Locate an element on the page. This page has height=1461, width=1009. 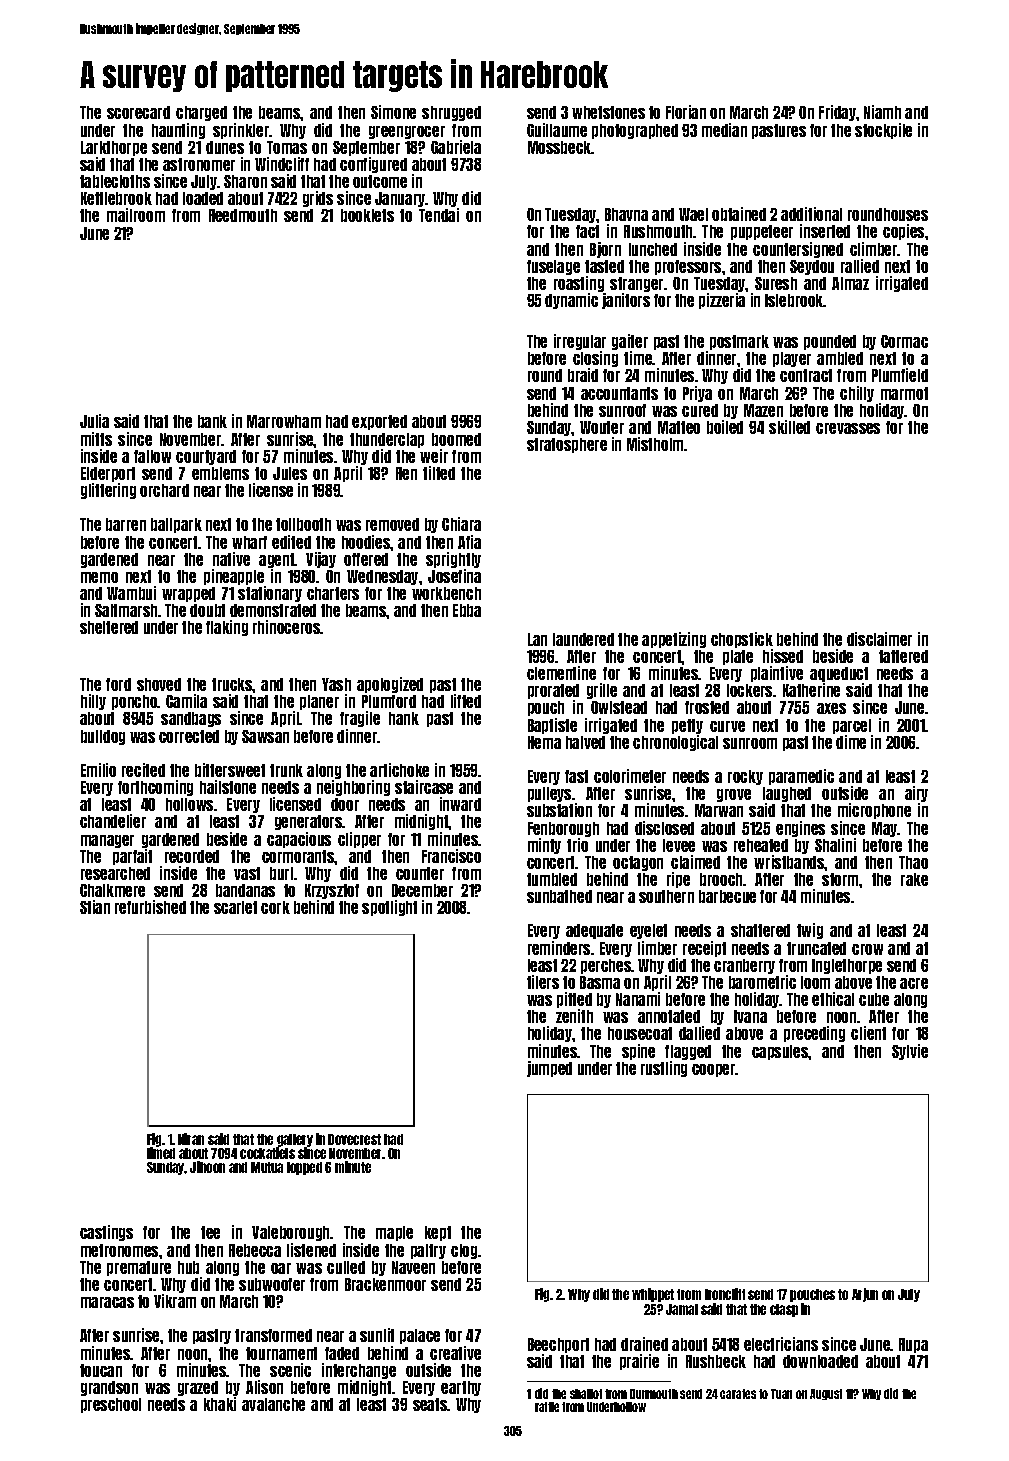
chopstick is located at coordinates (742, 640).
